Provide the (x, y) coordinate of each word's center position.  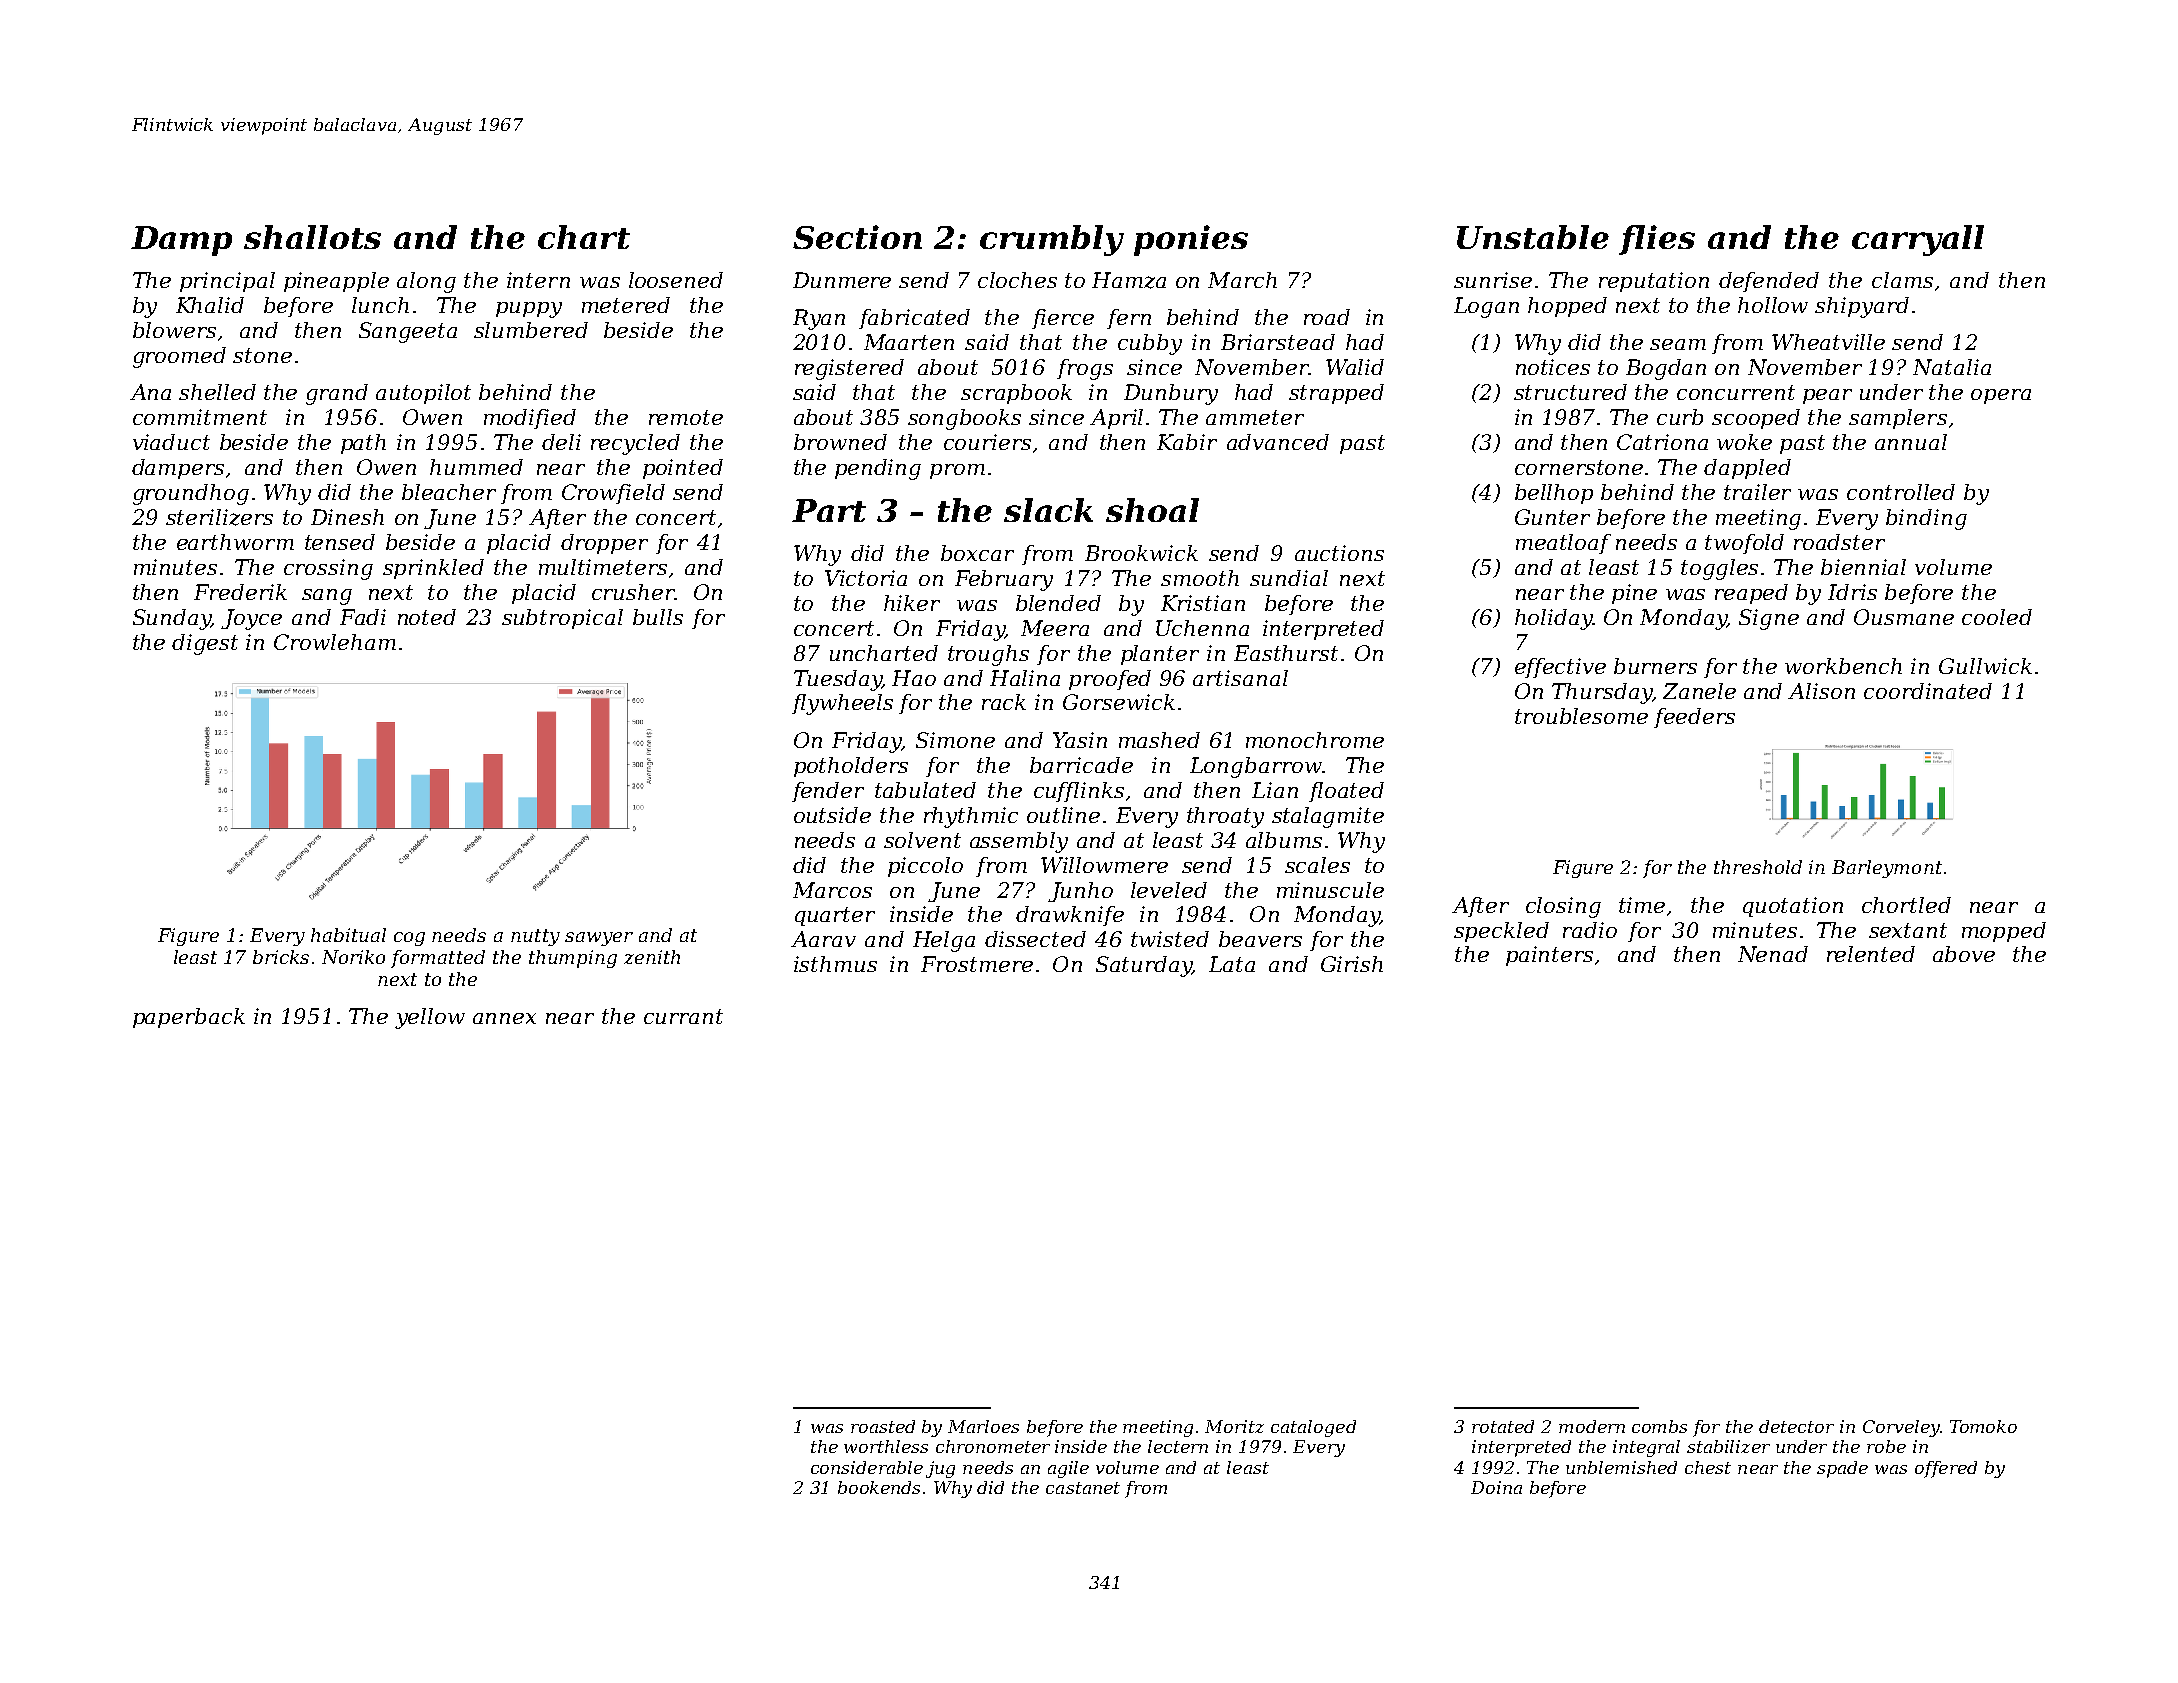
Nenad (1773, 954)
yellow (430, 1018)
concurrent (1736, 392)
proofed (1110, 680)
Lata (1232, 964)
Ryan (819, 319)
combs (1659, 1426)
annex (504, 1018)
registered (849, 369)
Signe (1769, 619)
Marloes (983, 1426)
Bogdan (1666, 369)
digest (205, 644)
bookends (879, 1487)
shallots (312, 237)
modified (530, 419)
